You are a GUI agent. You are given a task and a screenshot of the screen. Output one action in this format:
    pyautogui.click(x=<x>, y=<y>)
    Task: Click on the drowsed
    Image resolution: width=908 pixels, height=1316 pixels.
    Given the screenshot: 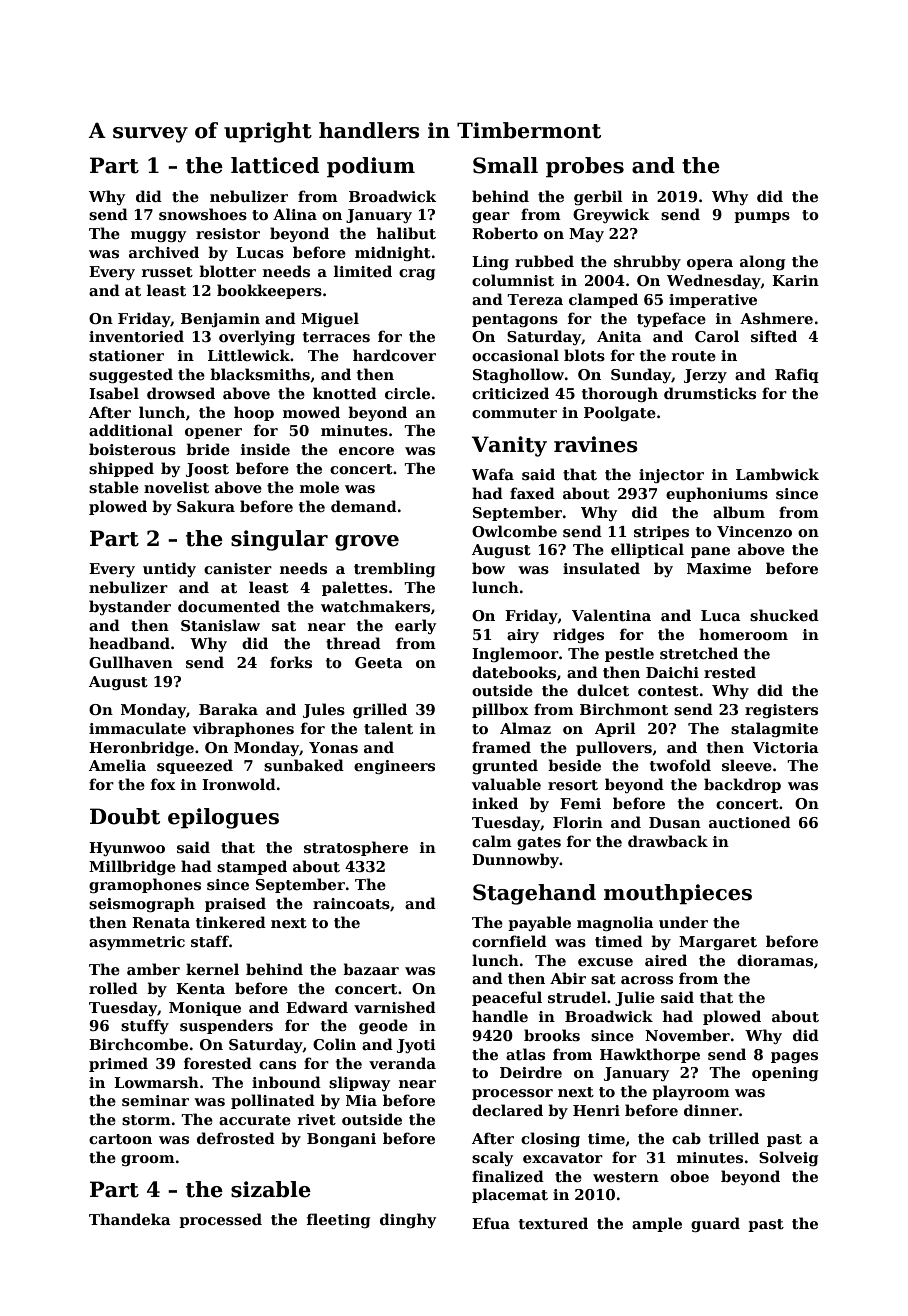 What is the action you would take?
    pyautogui.click(x=181, y=393)
